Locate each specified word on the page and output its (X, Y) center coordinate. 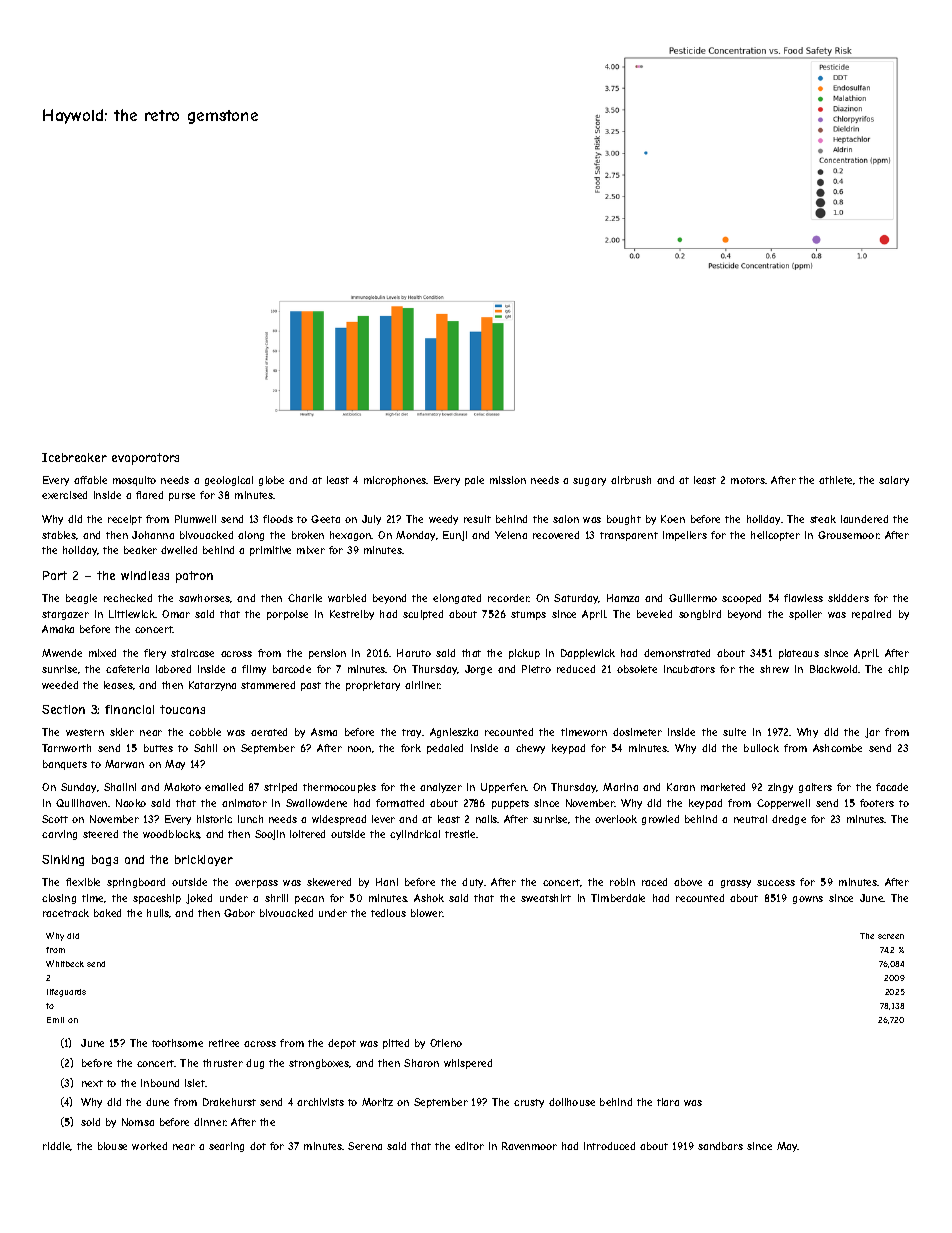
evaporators (145, 459)
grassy (736, 884)
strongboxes (319, 1064)
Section (63, 709)
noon (359, 749)
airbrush (631, 480)
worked (149, 1146)
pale (474, 481)
